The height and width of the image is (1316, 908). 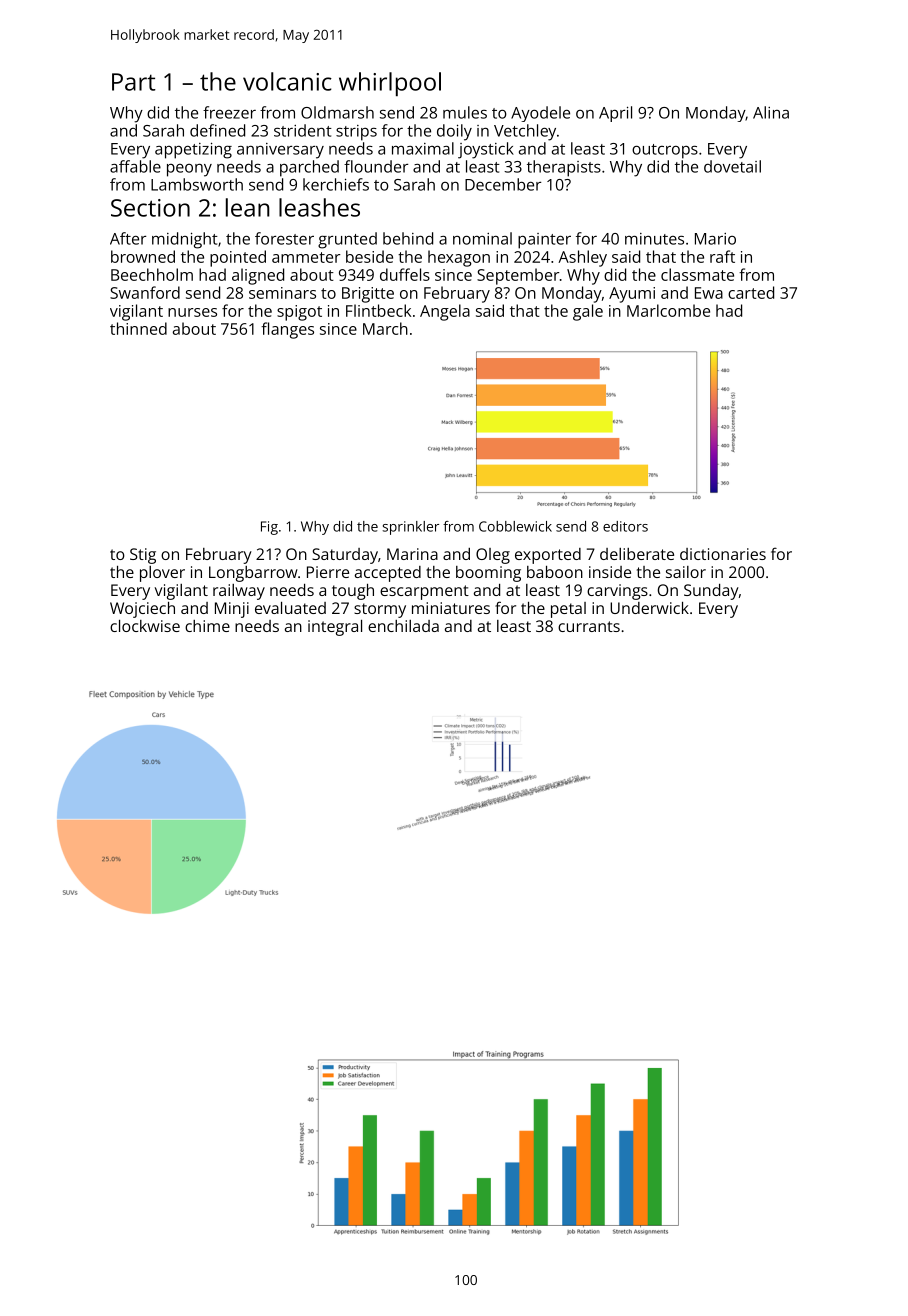 I want to click on dictionaries, so click(x=723, y=554).
